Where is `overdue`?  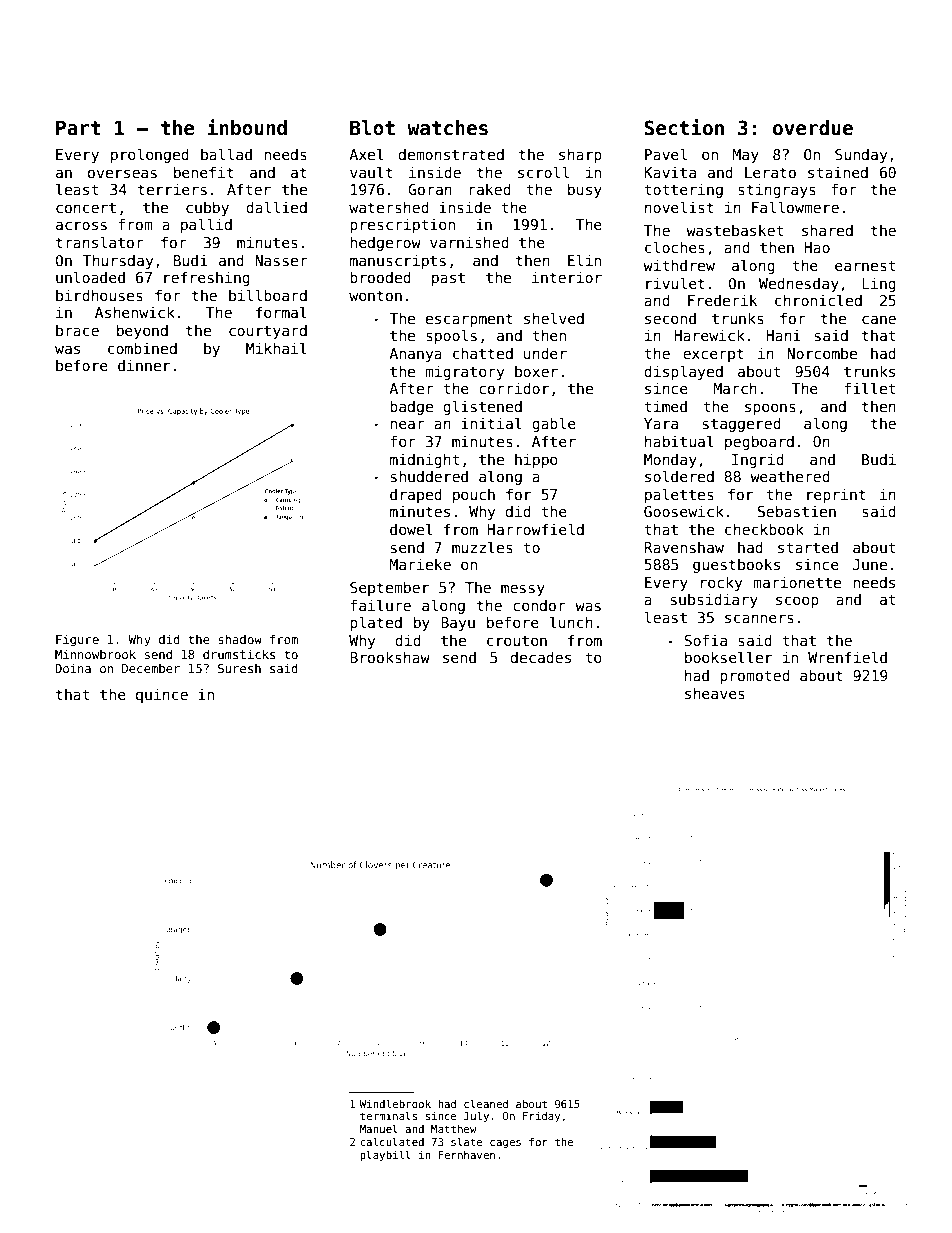 overdue is located at coordinates (813, 128).
